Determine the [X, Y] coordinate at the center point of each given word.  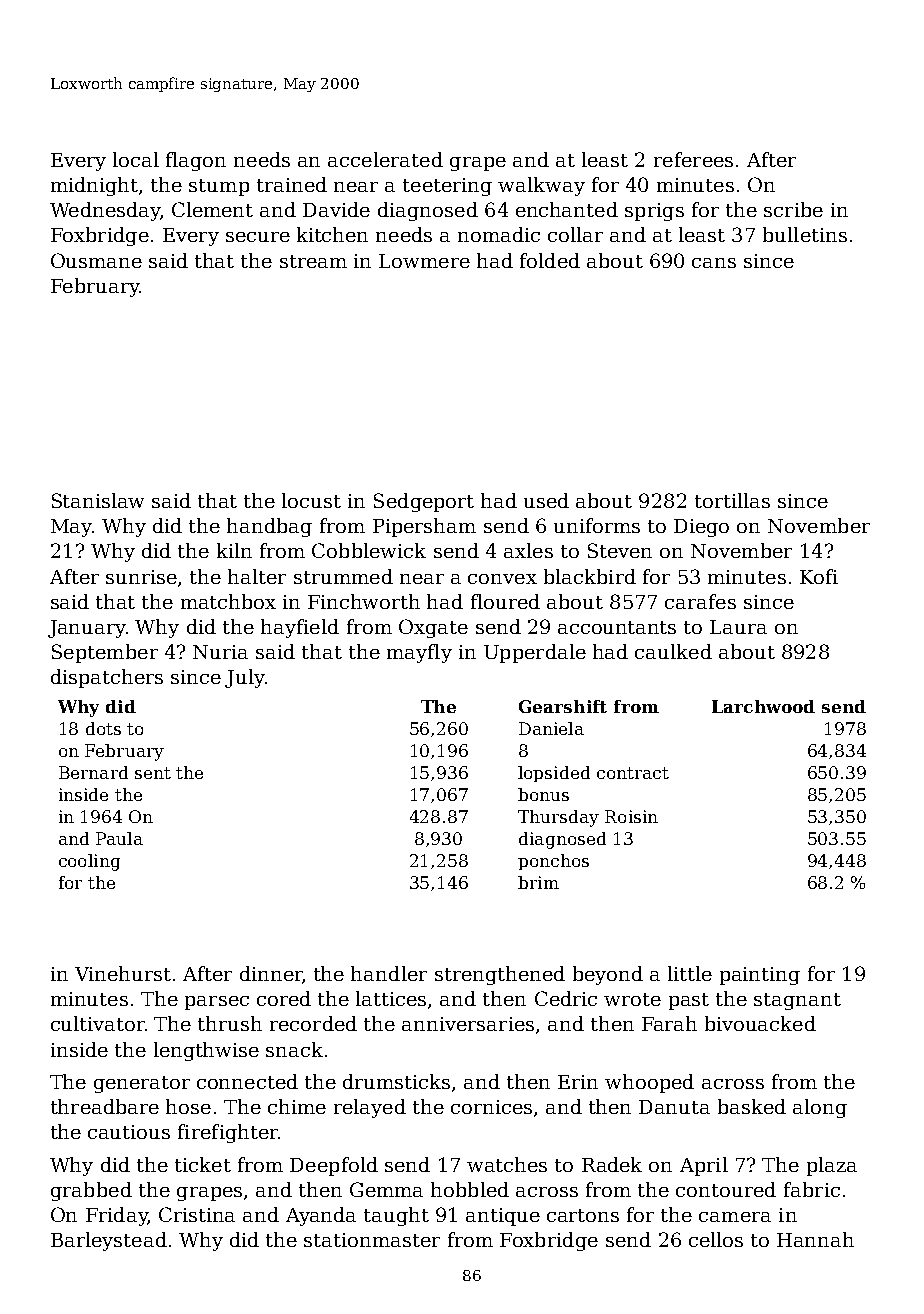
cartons [583, 1215]
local [136, 159]
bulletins [805, 234]
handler [389, 973]
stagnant [797, 1001]
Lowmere [424, 261]
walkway [541, 186]
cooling [89, 862]
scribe [793, 209]
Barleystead [109, 1241]
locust [311, 500]
